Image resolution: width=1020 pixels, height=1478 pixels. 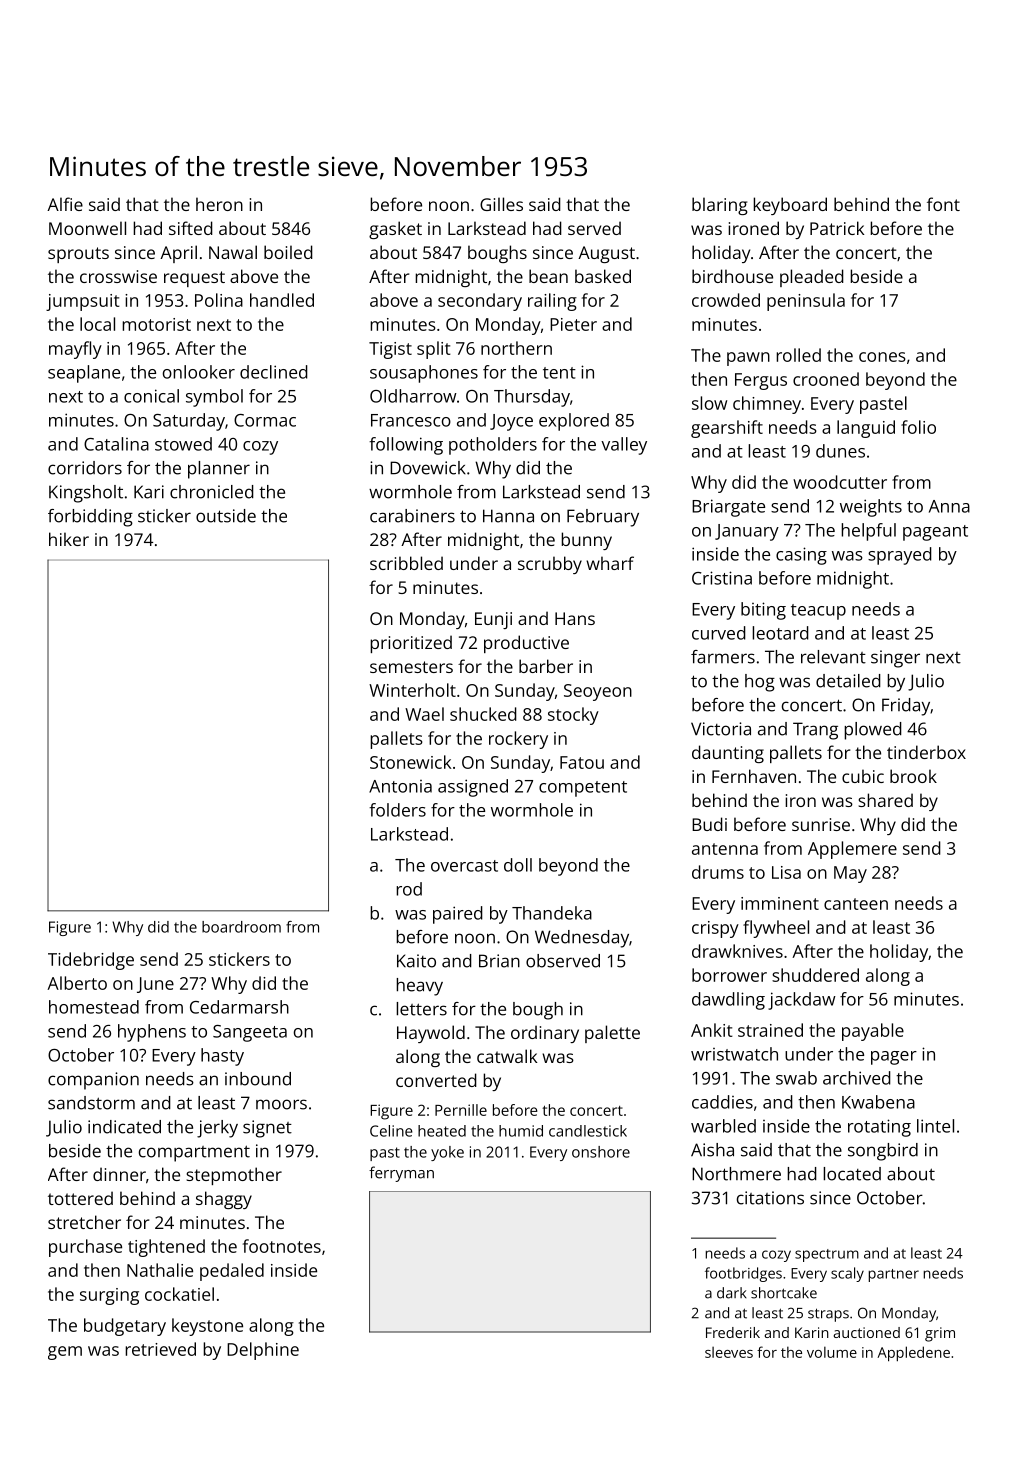 What do you see at coordinates (282, 1246) in the document?
I see `footnotes` at bounding box center [282, 1246].
